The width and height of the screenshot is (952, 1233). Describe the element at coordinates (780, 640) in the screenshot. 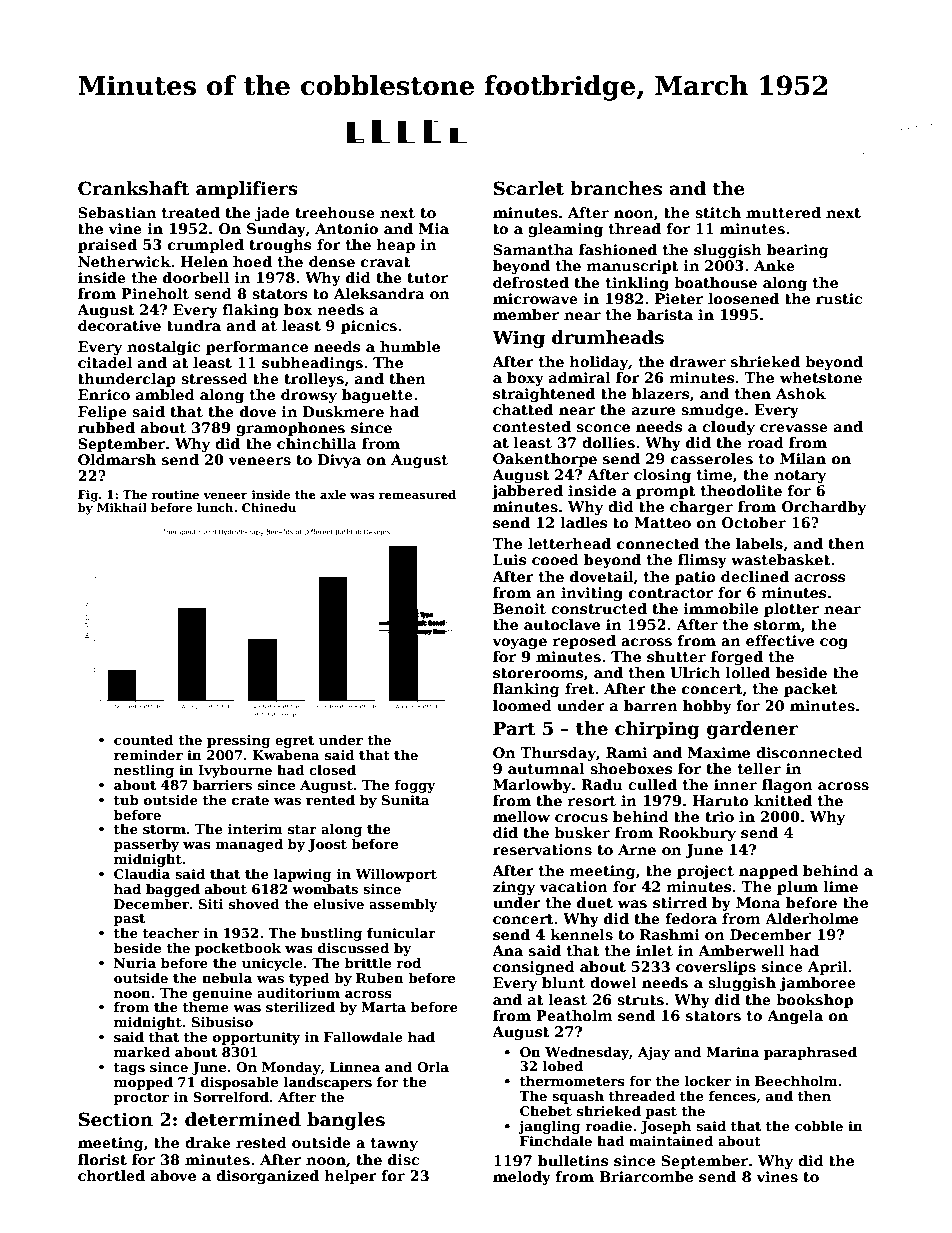

I see `effective` at that location.
